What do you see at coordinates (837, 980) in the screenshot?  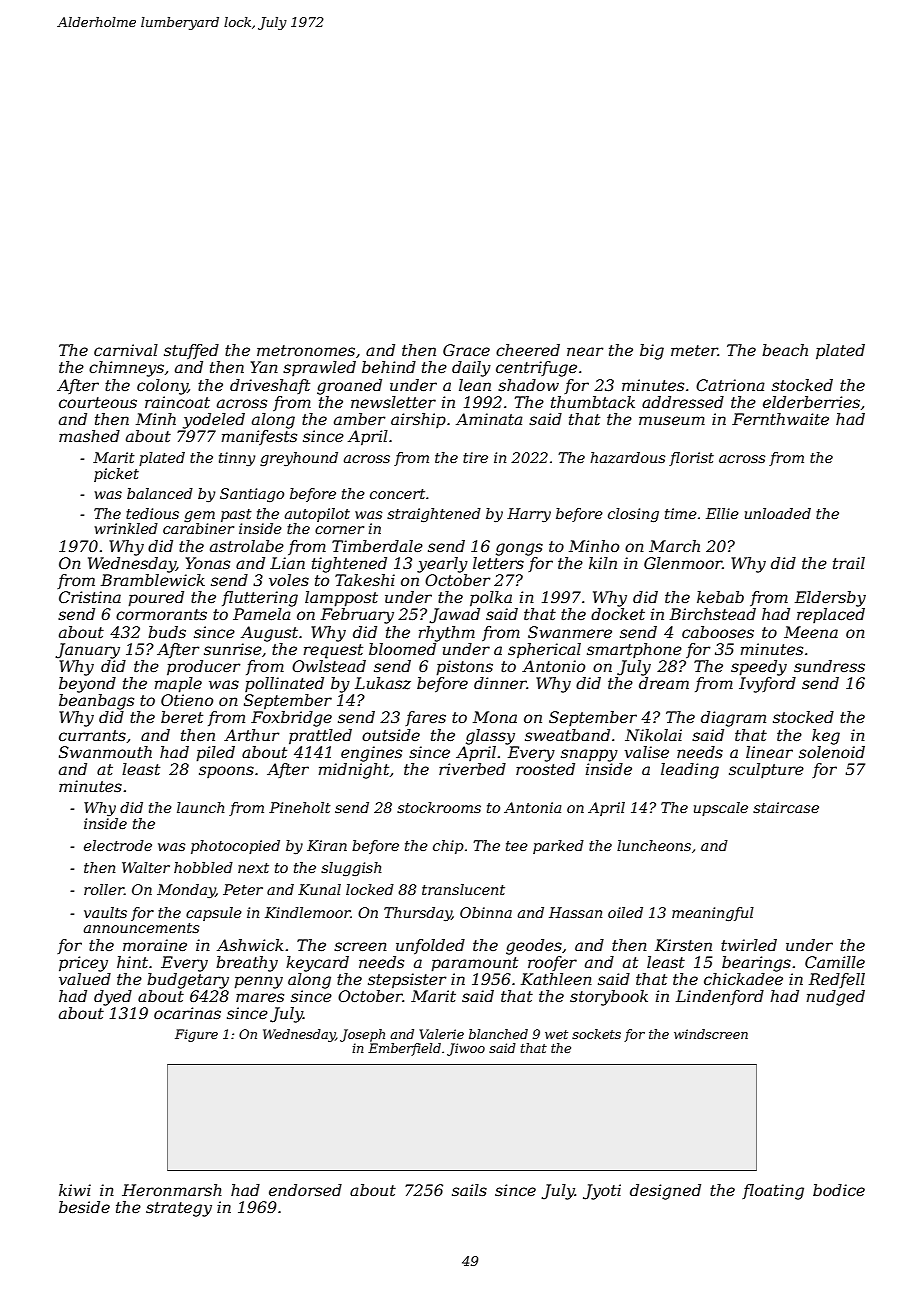 I see `Redfell` at bounding box center [837, 980].
